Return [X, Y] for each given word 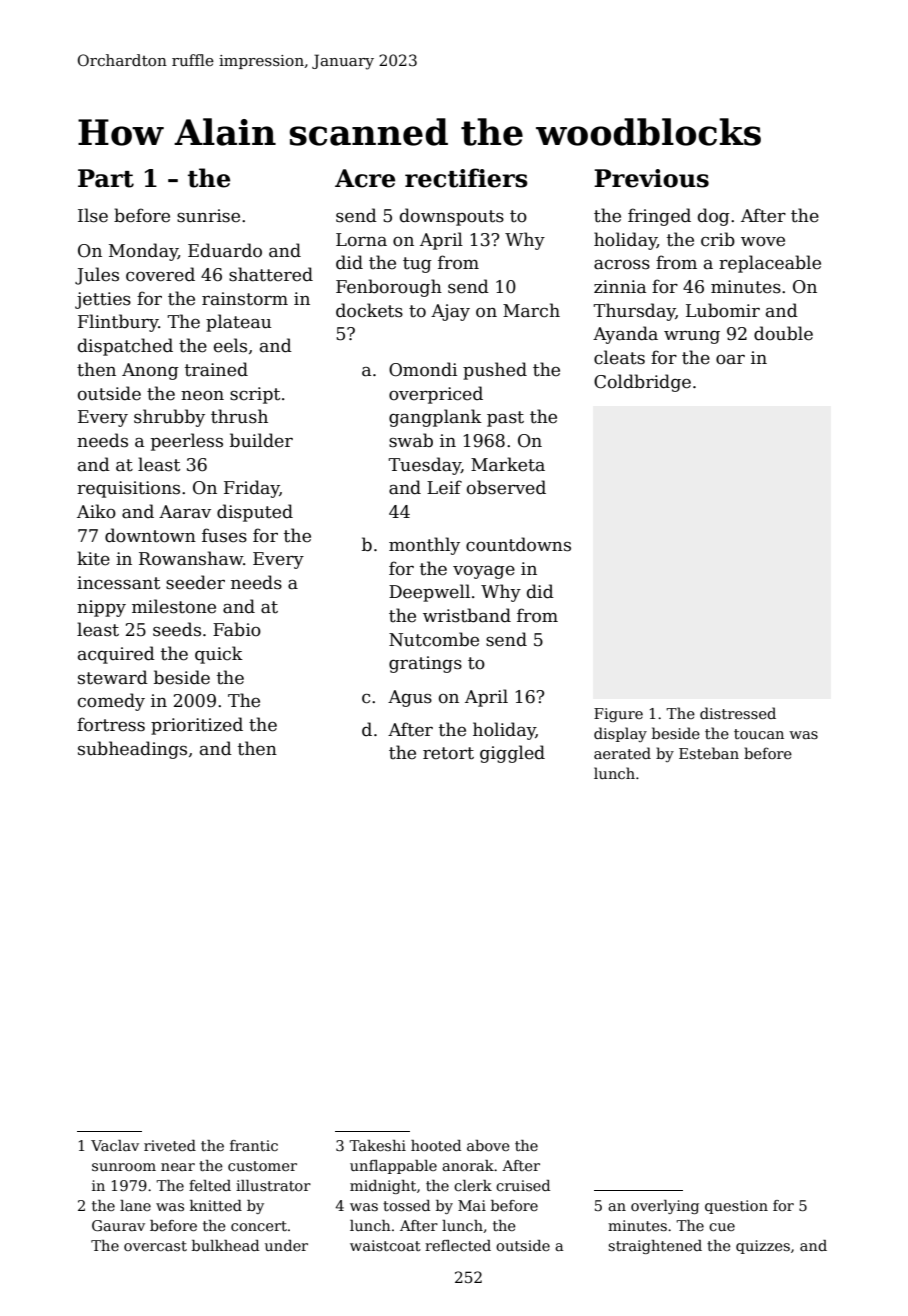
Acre [365, 178]
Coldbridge [642, 383]
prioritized [197, 726]
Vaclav [115, 1145]
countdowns [518, 544]
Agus [410, 698]
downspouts [452, 217]
